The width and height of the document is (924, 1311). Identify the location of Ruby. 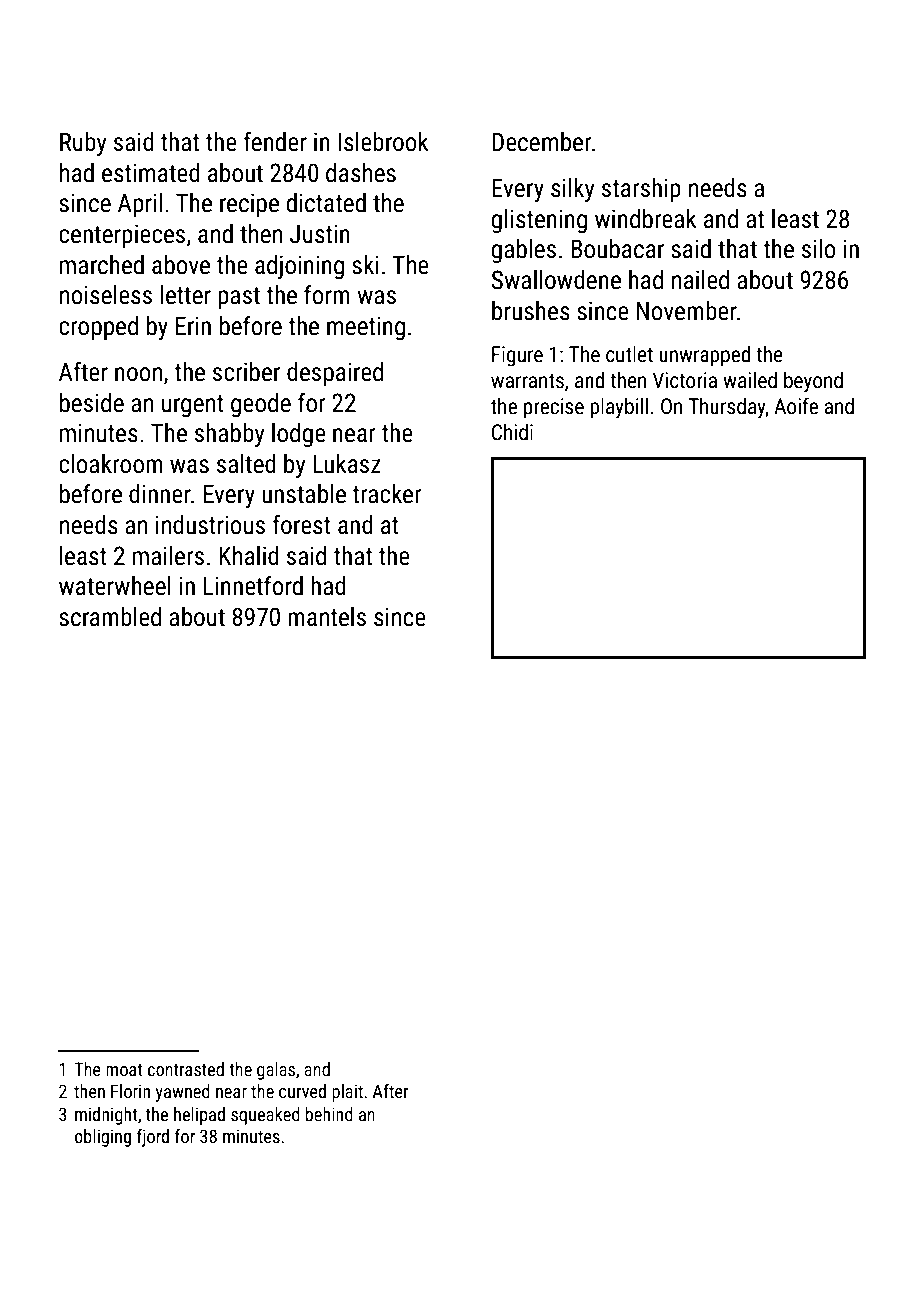
(83, 144).
